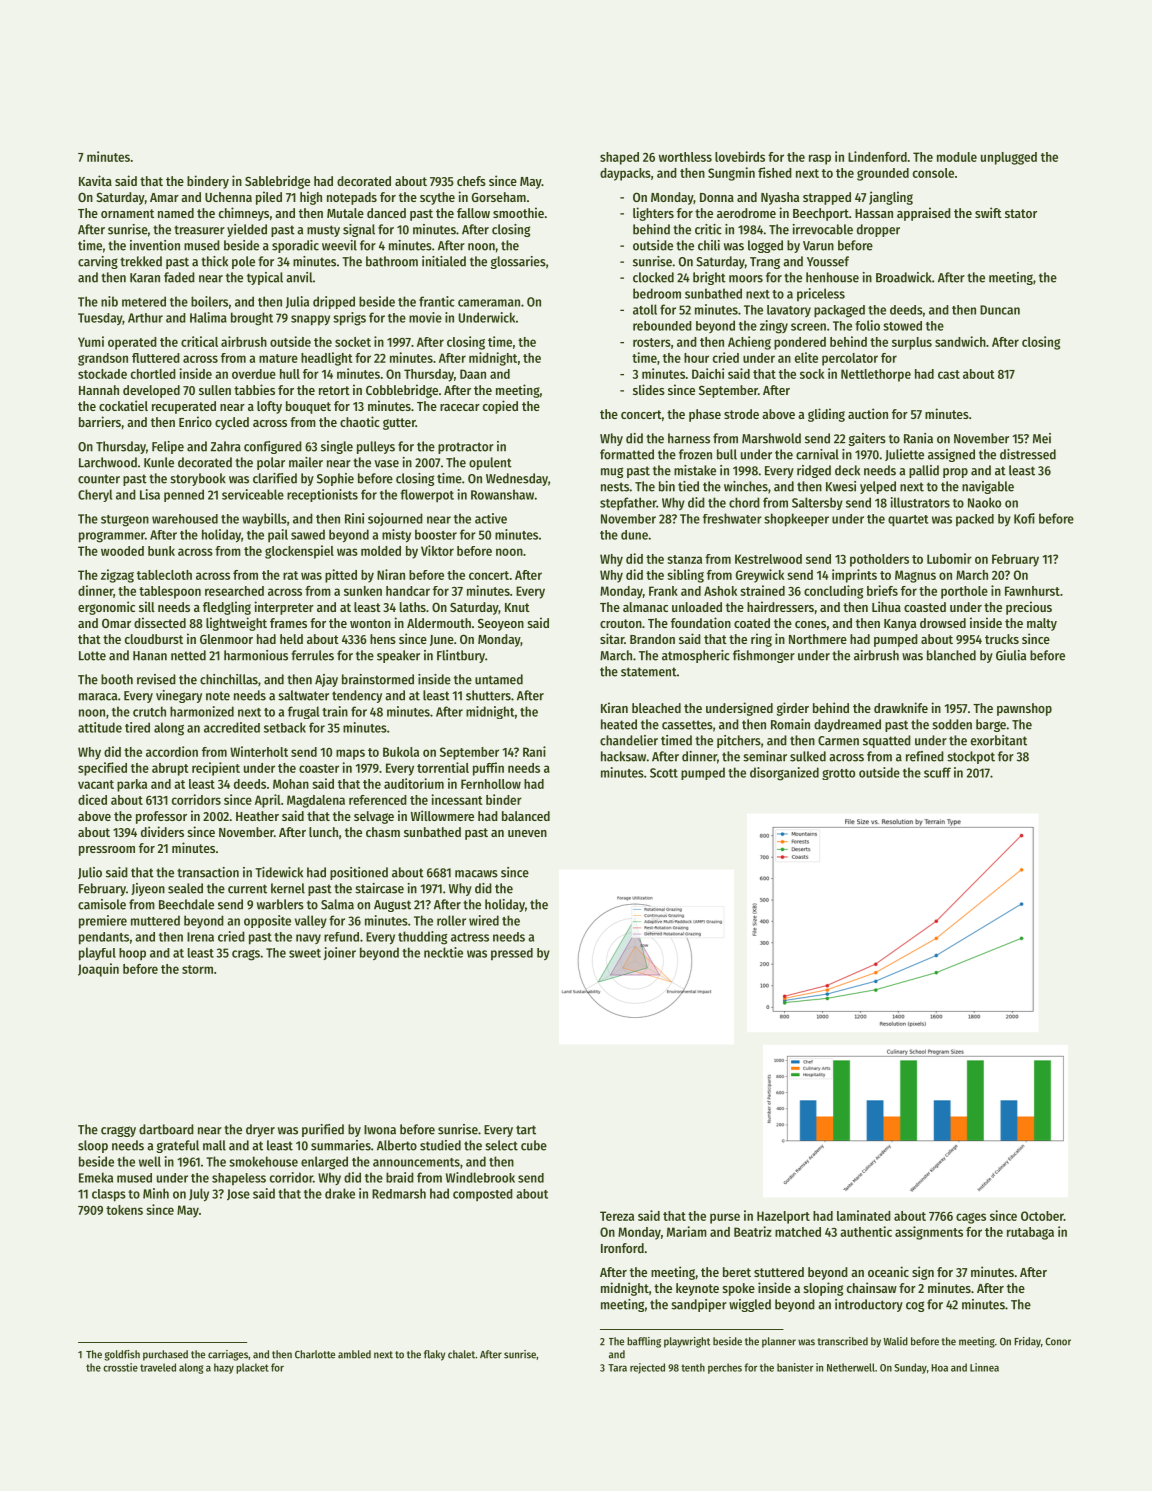 The height and width of the screenshot is (1491, 1152). What do you see at coordinates (1024, 518) in the screenshot?
I see `Kofi` at bounding box center [1024, 518].
